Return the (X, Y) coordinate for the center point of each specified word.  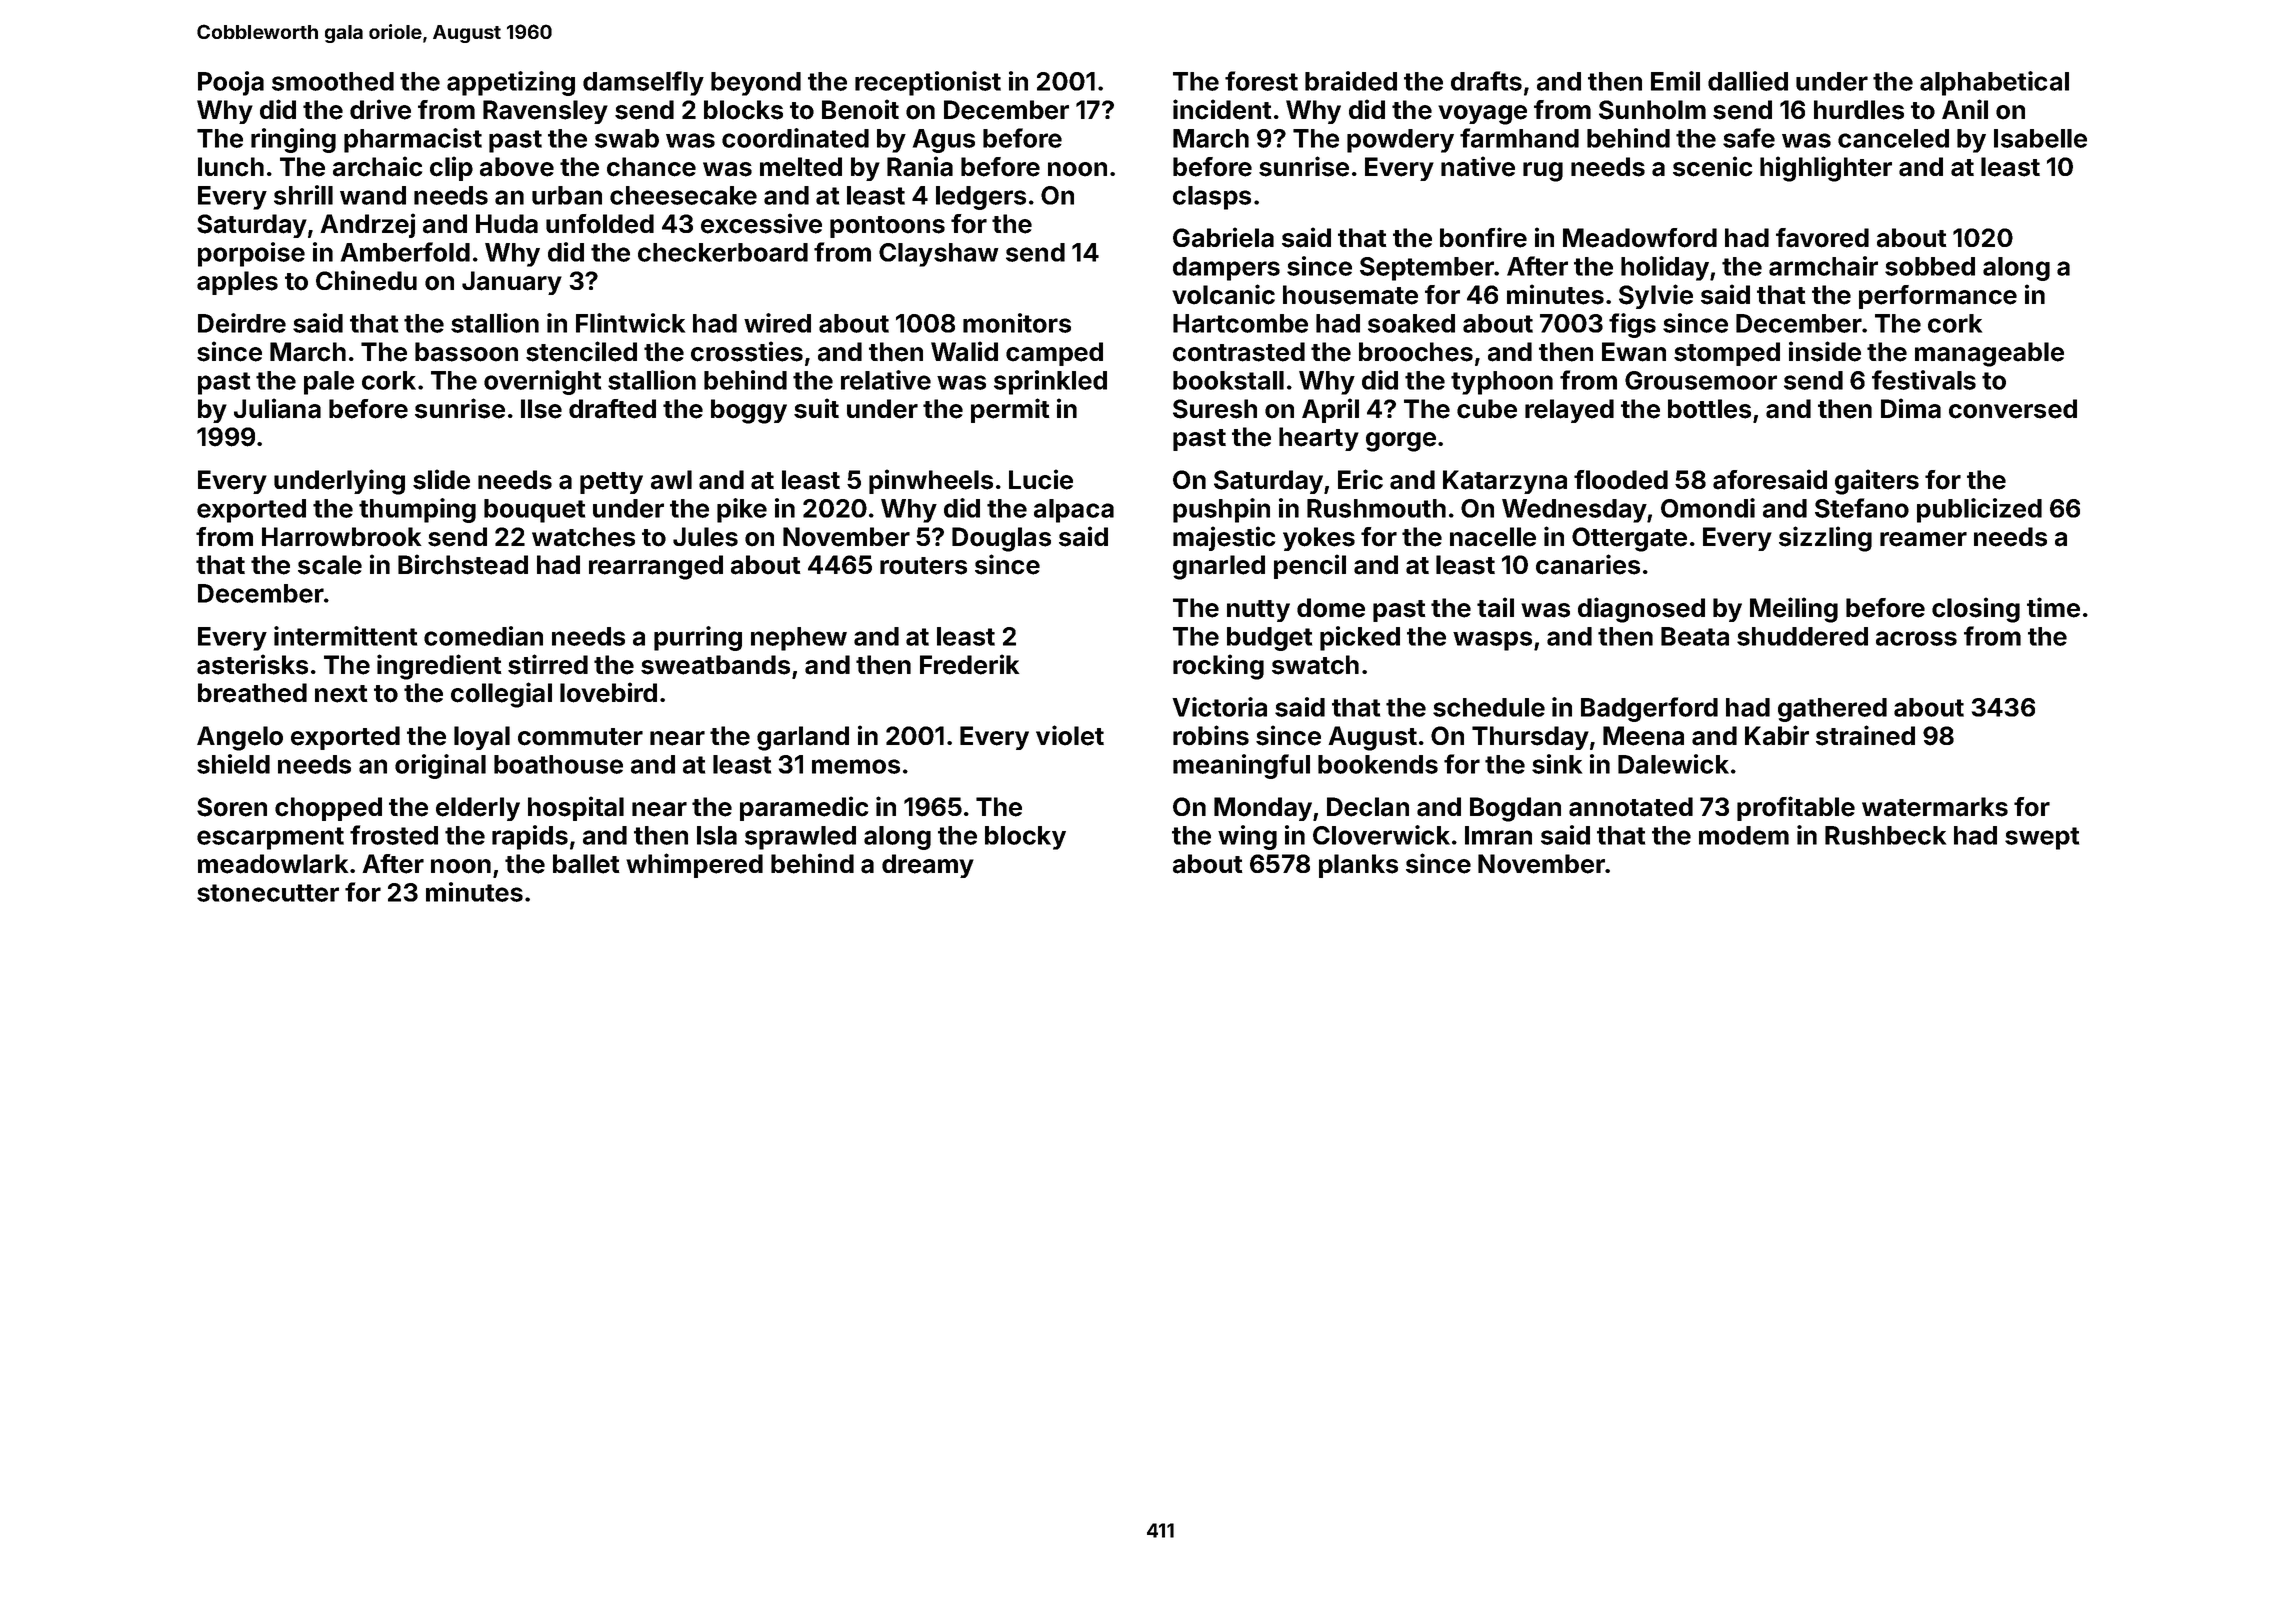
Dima (1911, 408)
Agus (944, 141)
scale (330, 565)
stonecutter (268, 893)
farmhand (1519, 138)
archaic (377, 166)
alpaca (1074, 511)
